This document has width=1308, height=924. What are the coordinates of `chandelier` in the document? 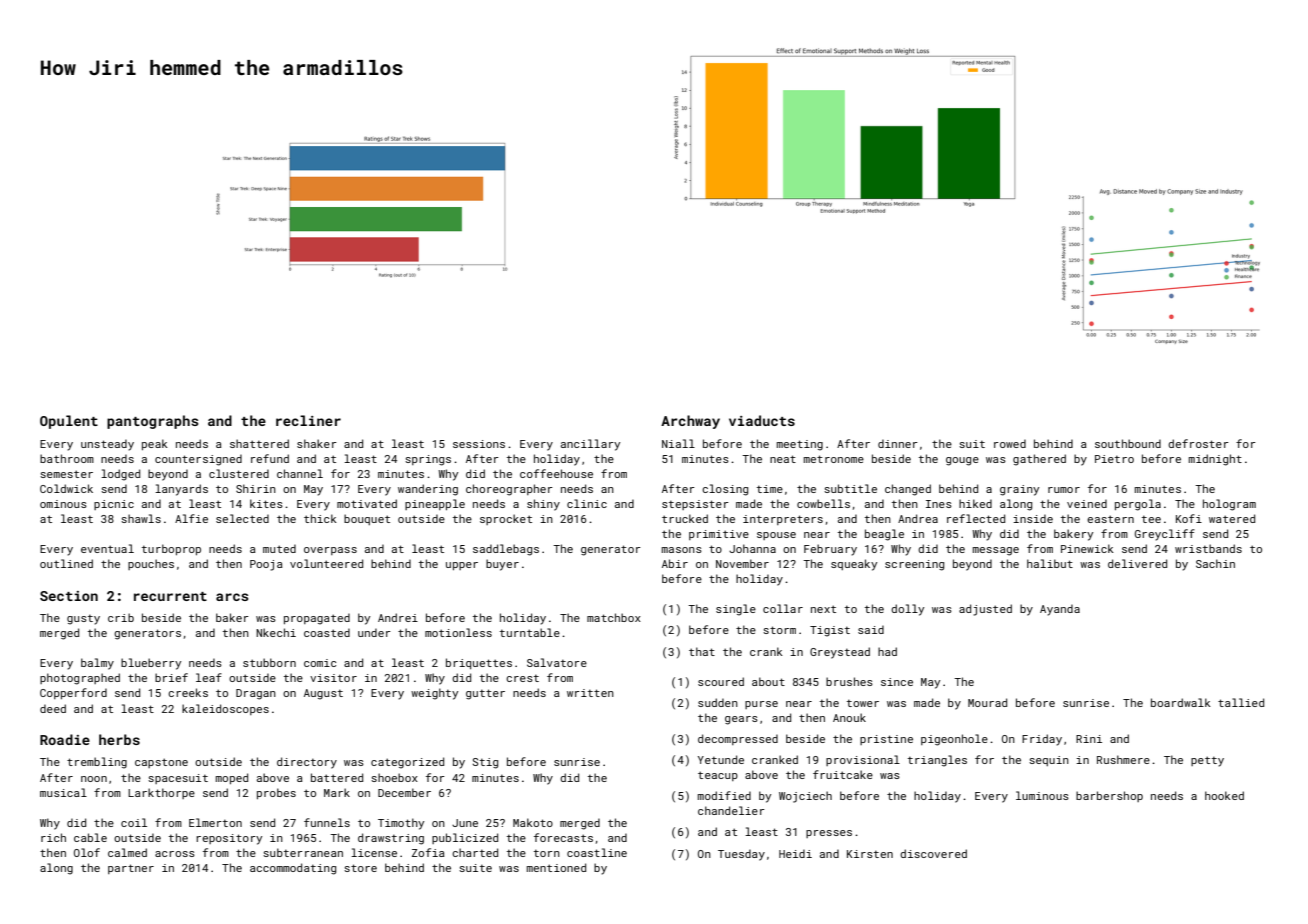 It's located at (731, 810).
